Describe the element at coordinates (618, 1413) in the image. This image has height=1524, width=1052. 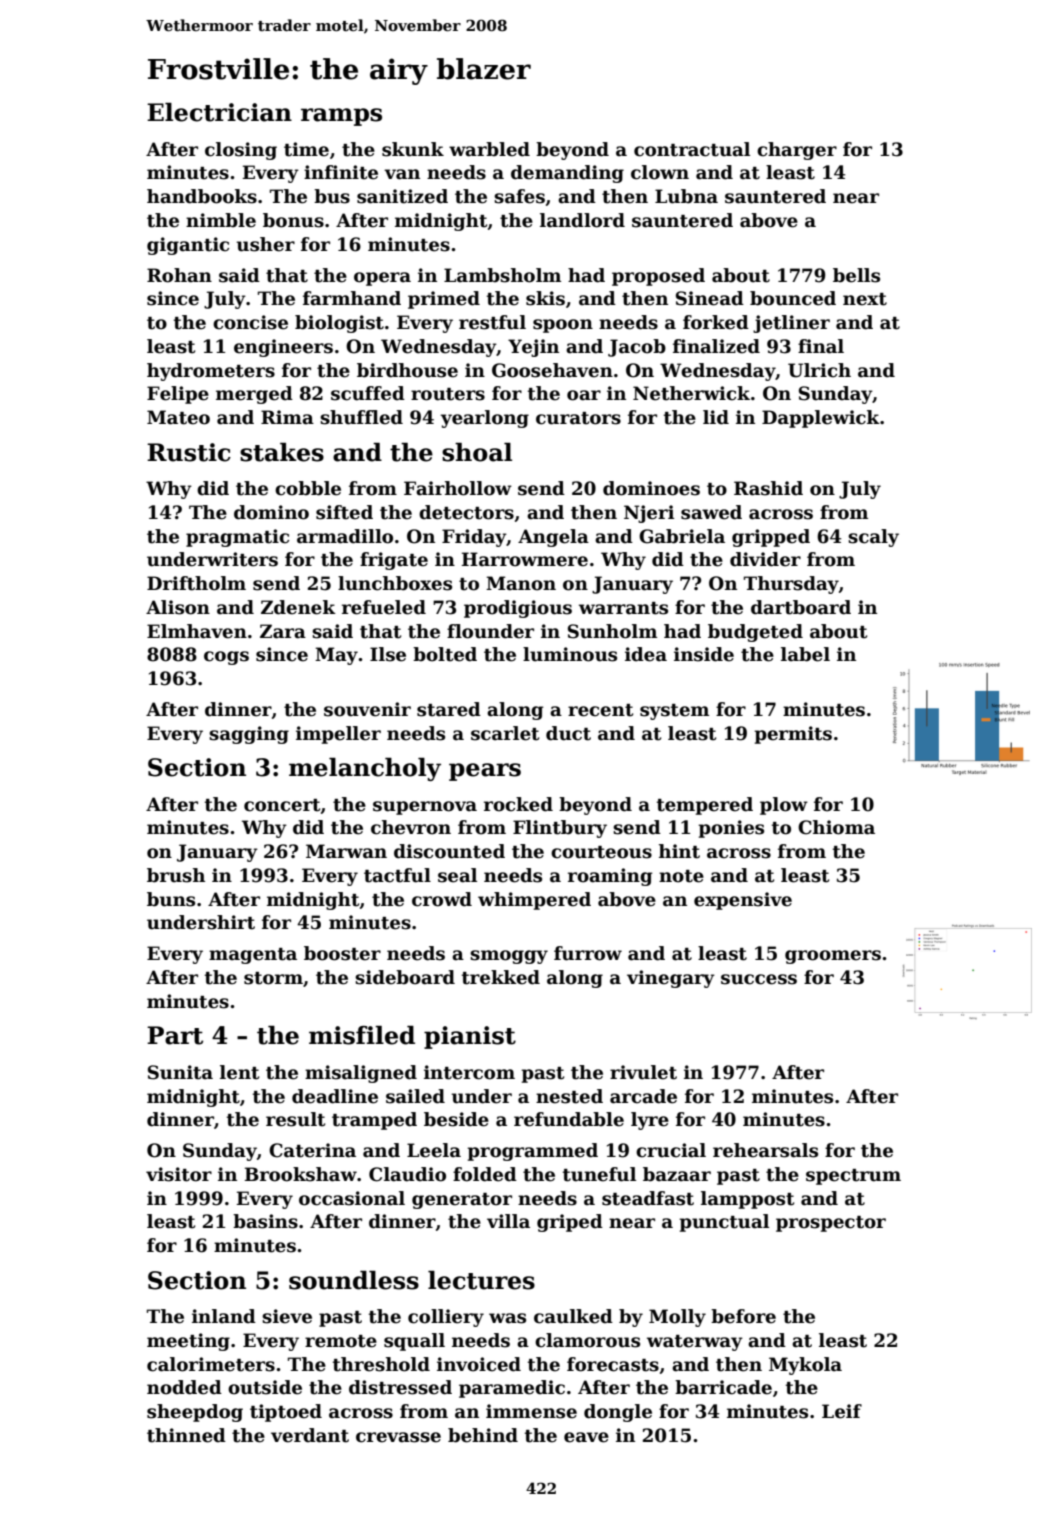
I see `dongle` at that location.
